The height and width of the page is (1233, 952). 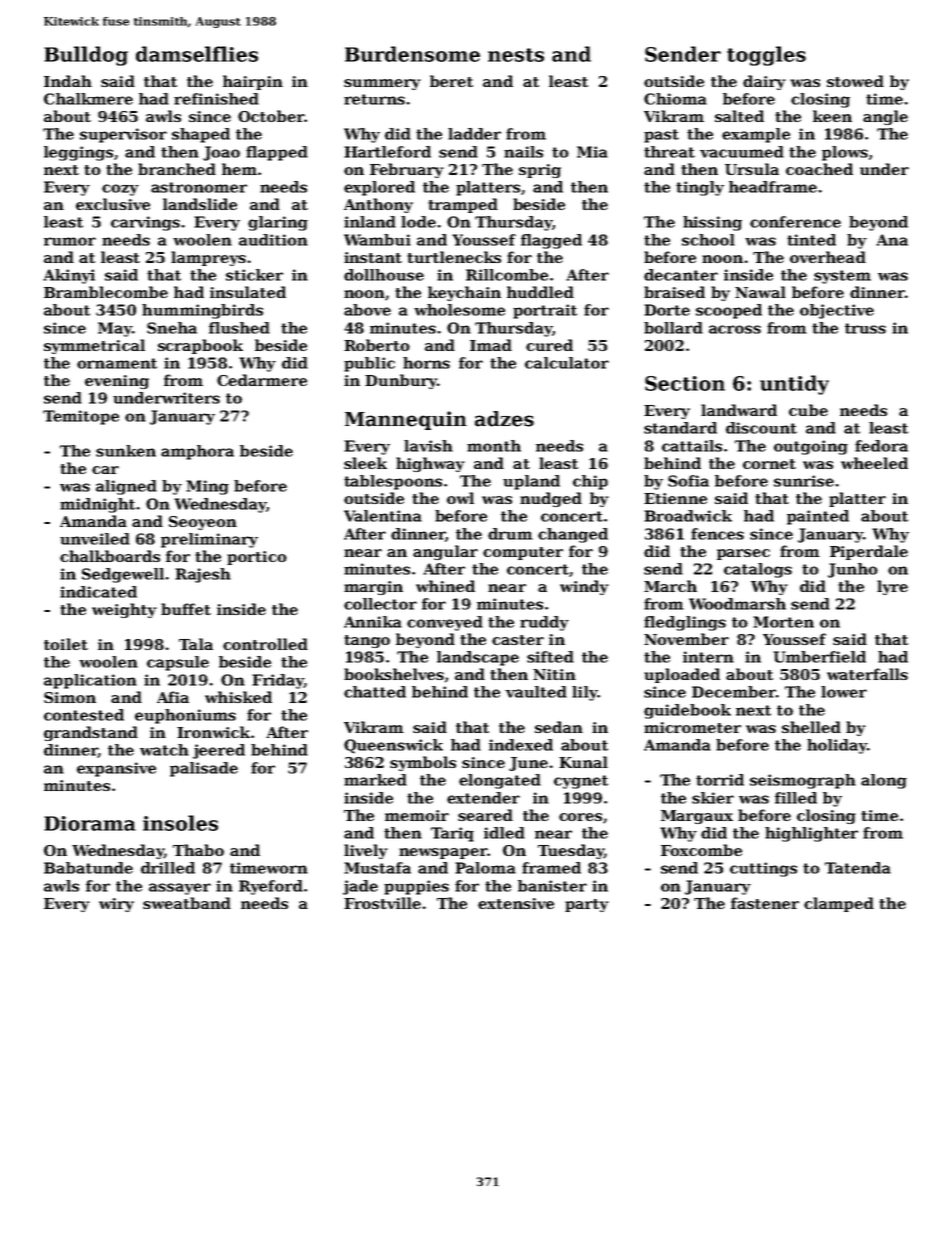 What do you see at coordinates (407, 170) in the page?
I see `February` at bounding box center [407, 170].
